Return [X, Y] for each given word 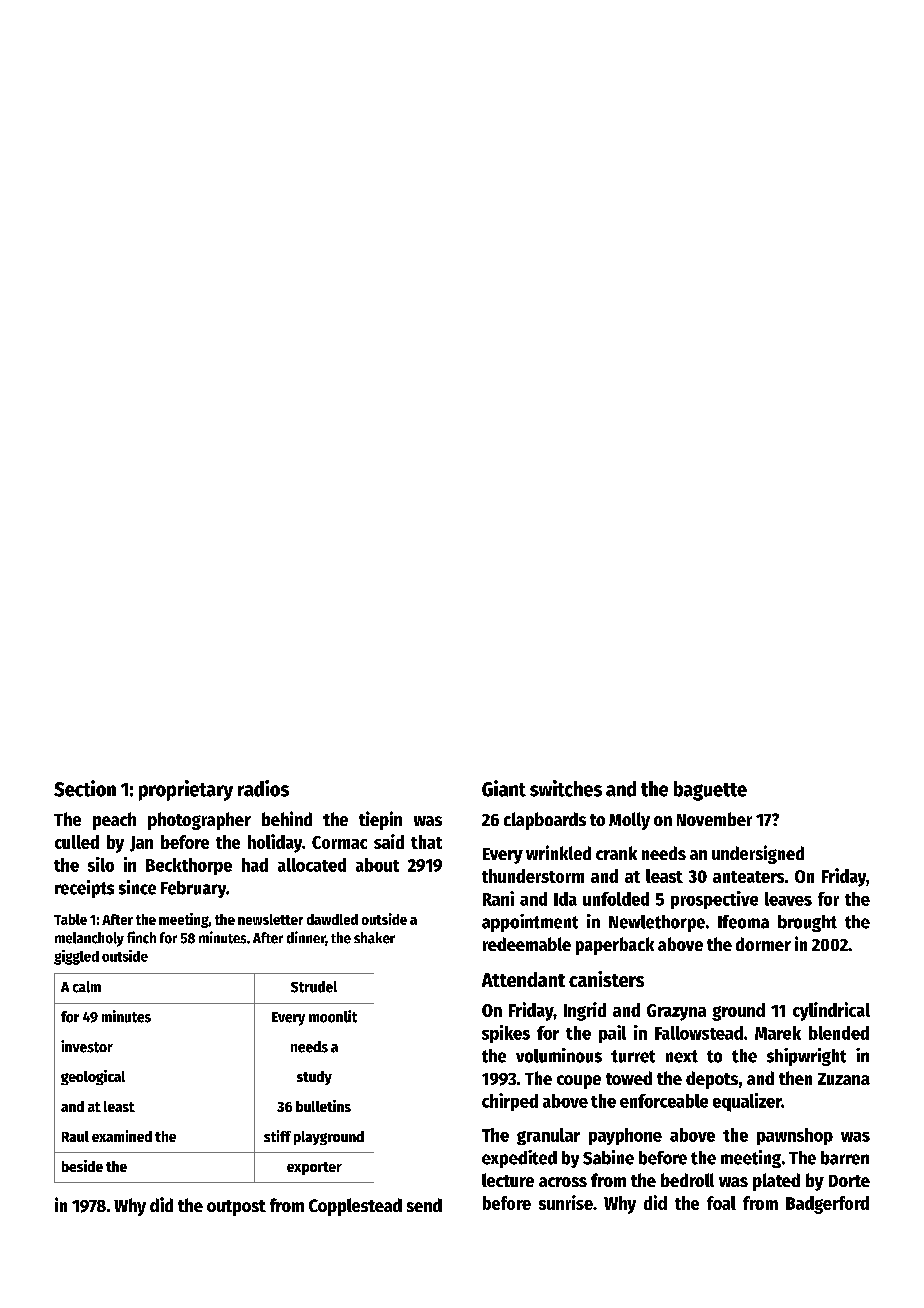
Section [85, 788]
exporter [314, 1168]
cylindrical [831, 1011]
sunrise [566, 1202]
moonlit [333, 1016]
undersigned [758, 854]
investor [87, 1046]
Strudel [314, 987]
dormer [763, 944]
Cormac [339, 842]
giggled [76, 957]
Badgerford [827, 1205]
